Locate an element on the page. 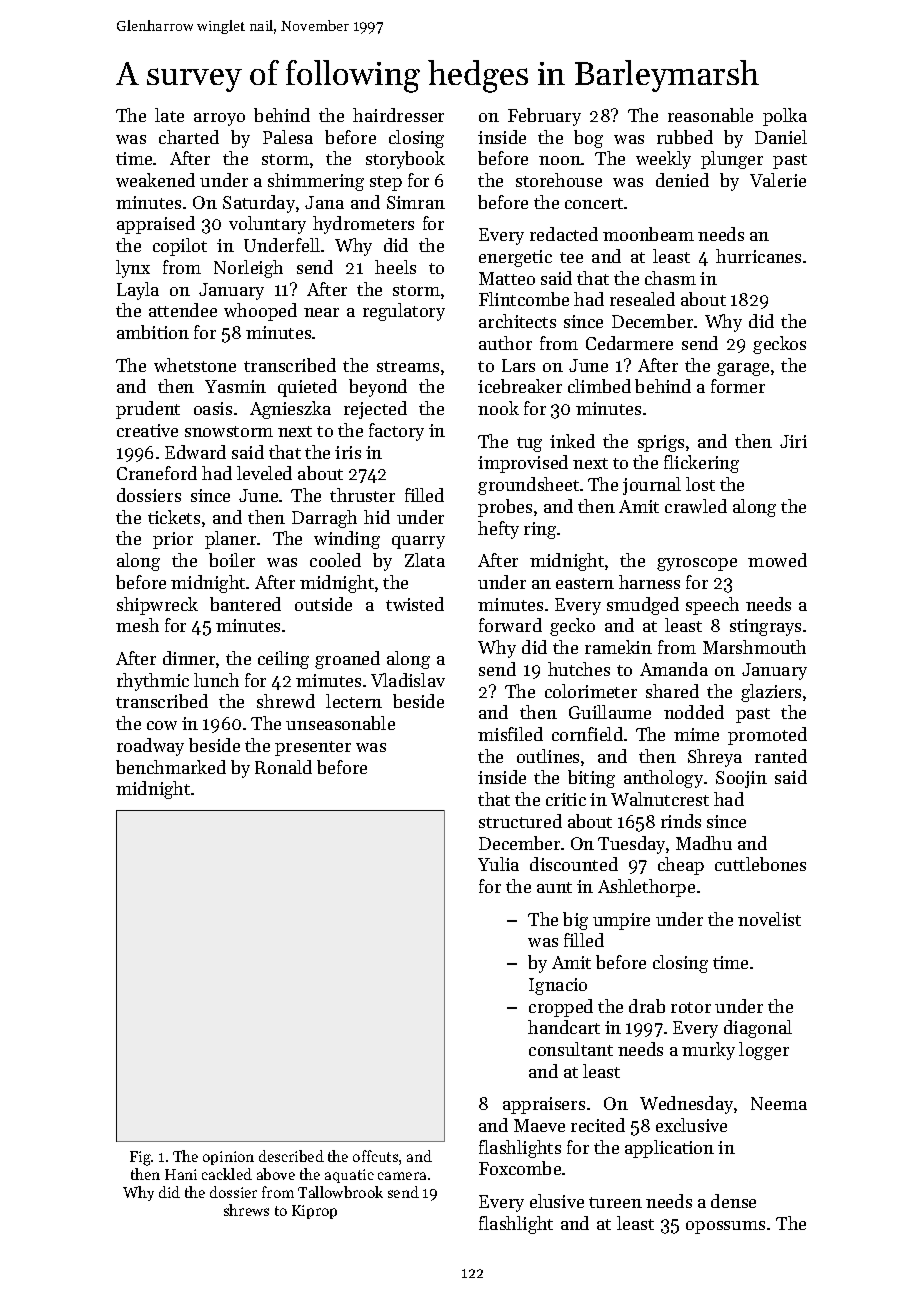 Image resolution: width=924 pixels, height=1308 pixels. Vladislav is located at coordinates (408, 680).
